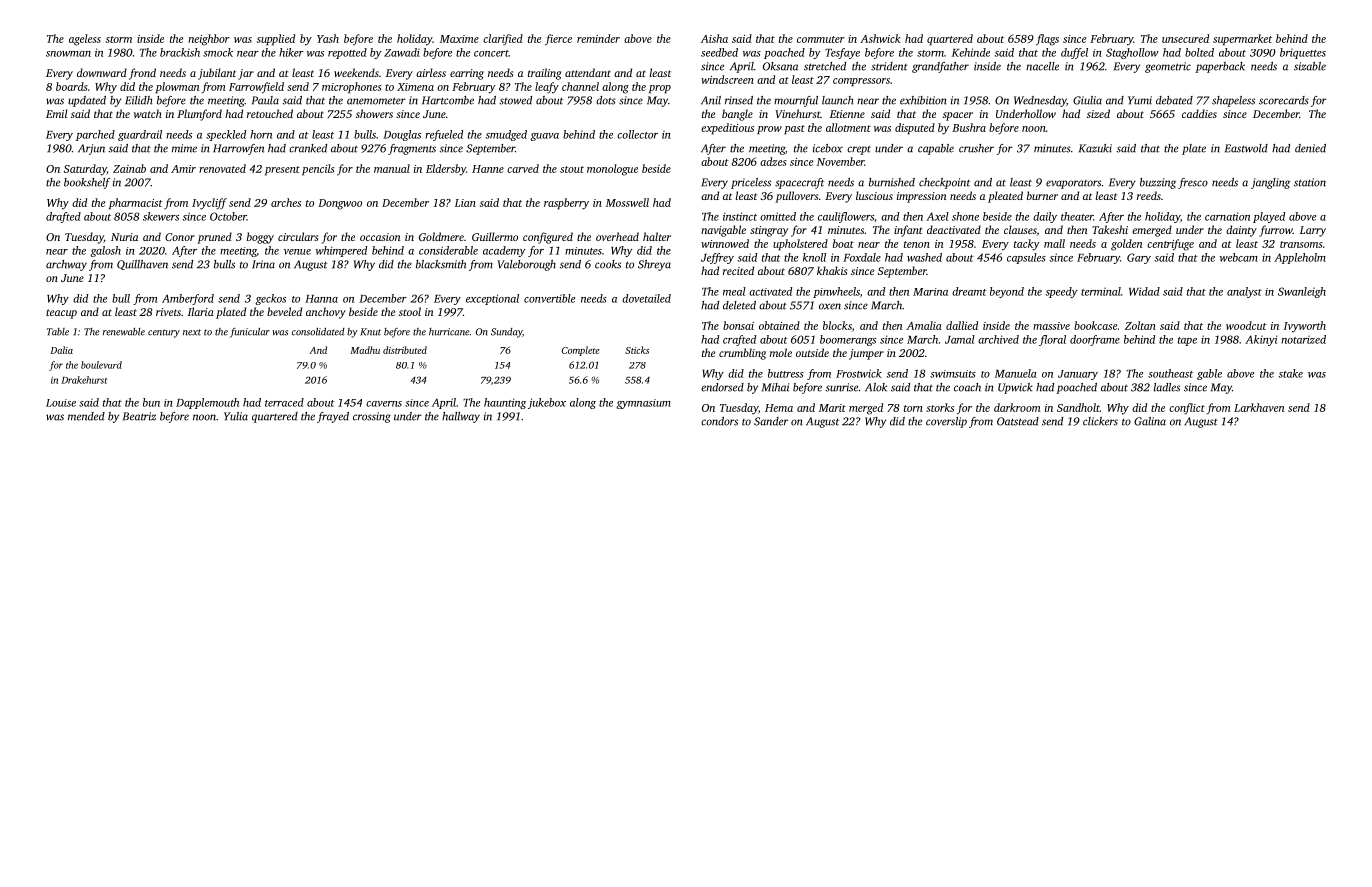 Image resolution: width=1372 pixels, height=887 pixels. What do you see at coordinates (775, 387) in the screenshot?
I see `Mihai` at bounding box center [775, 387].
